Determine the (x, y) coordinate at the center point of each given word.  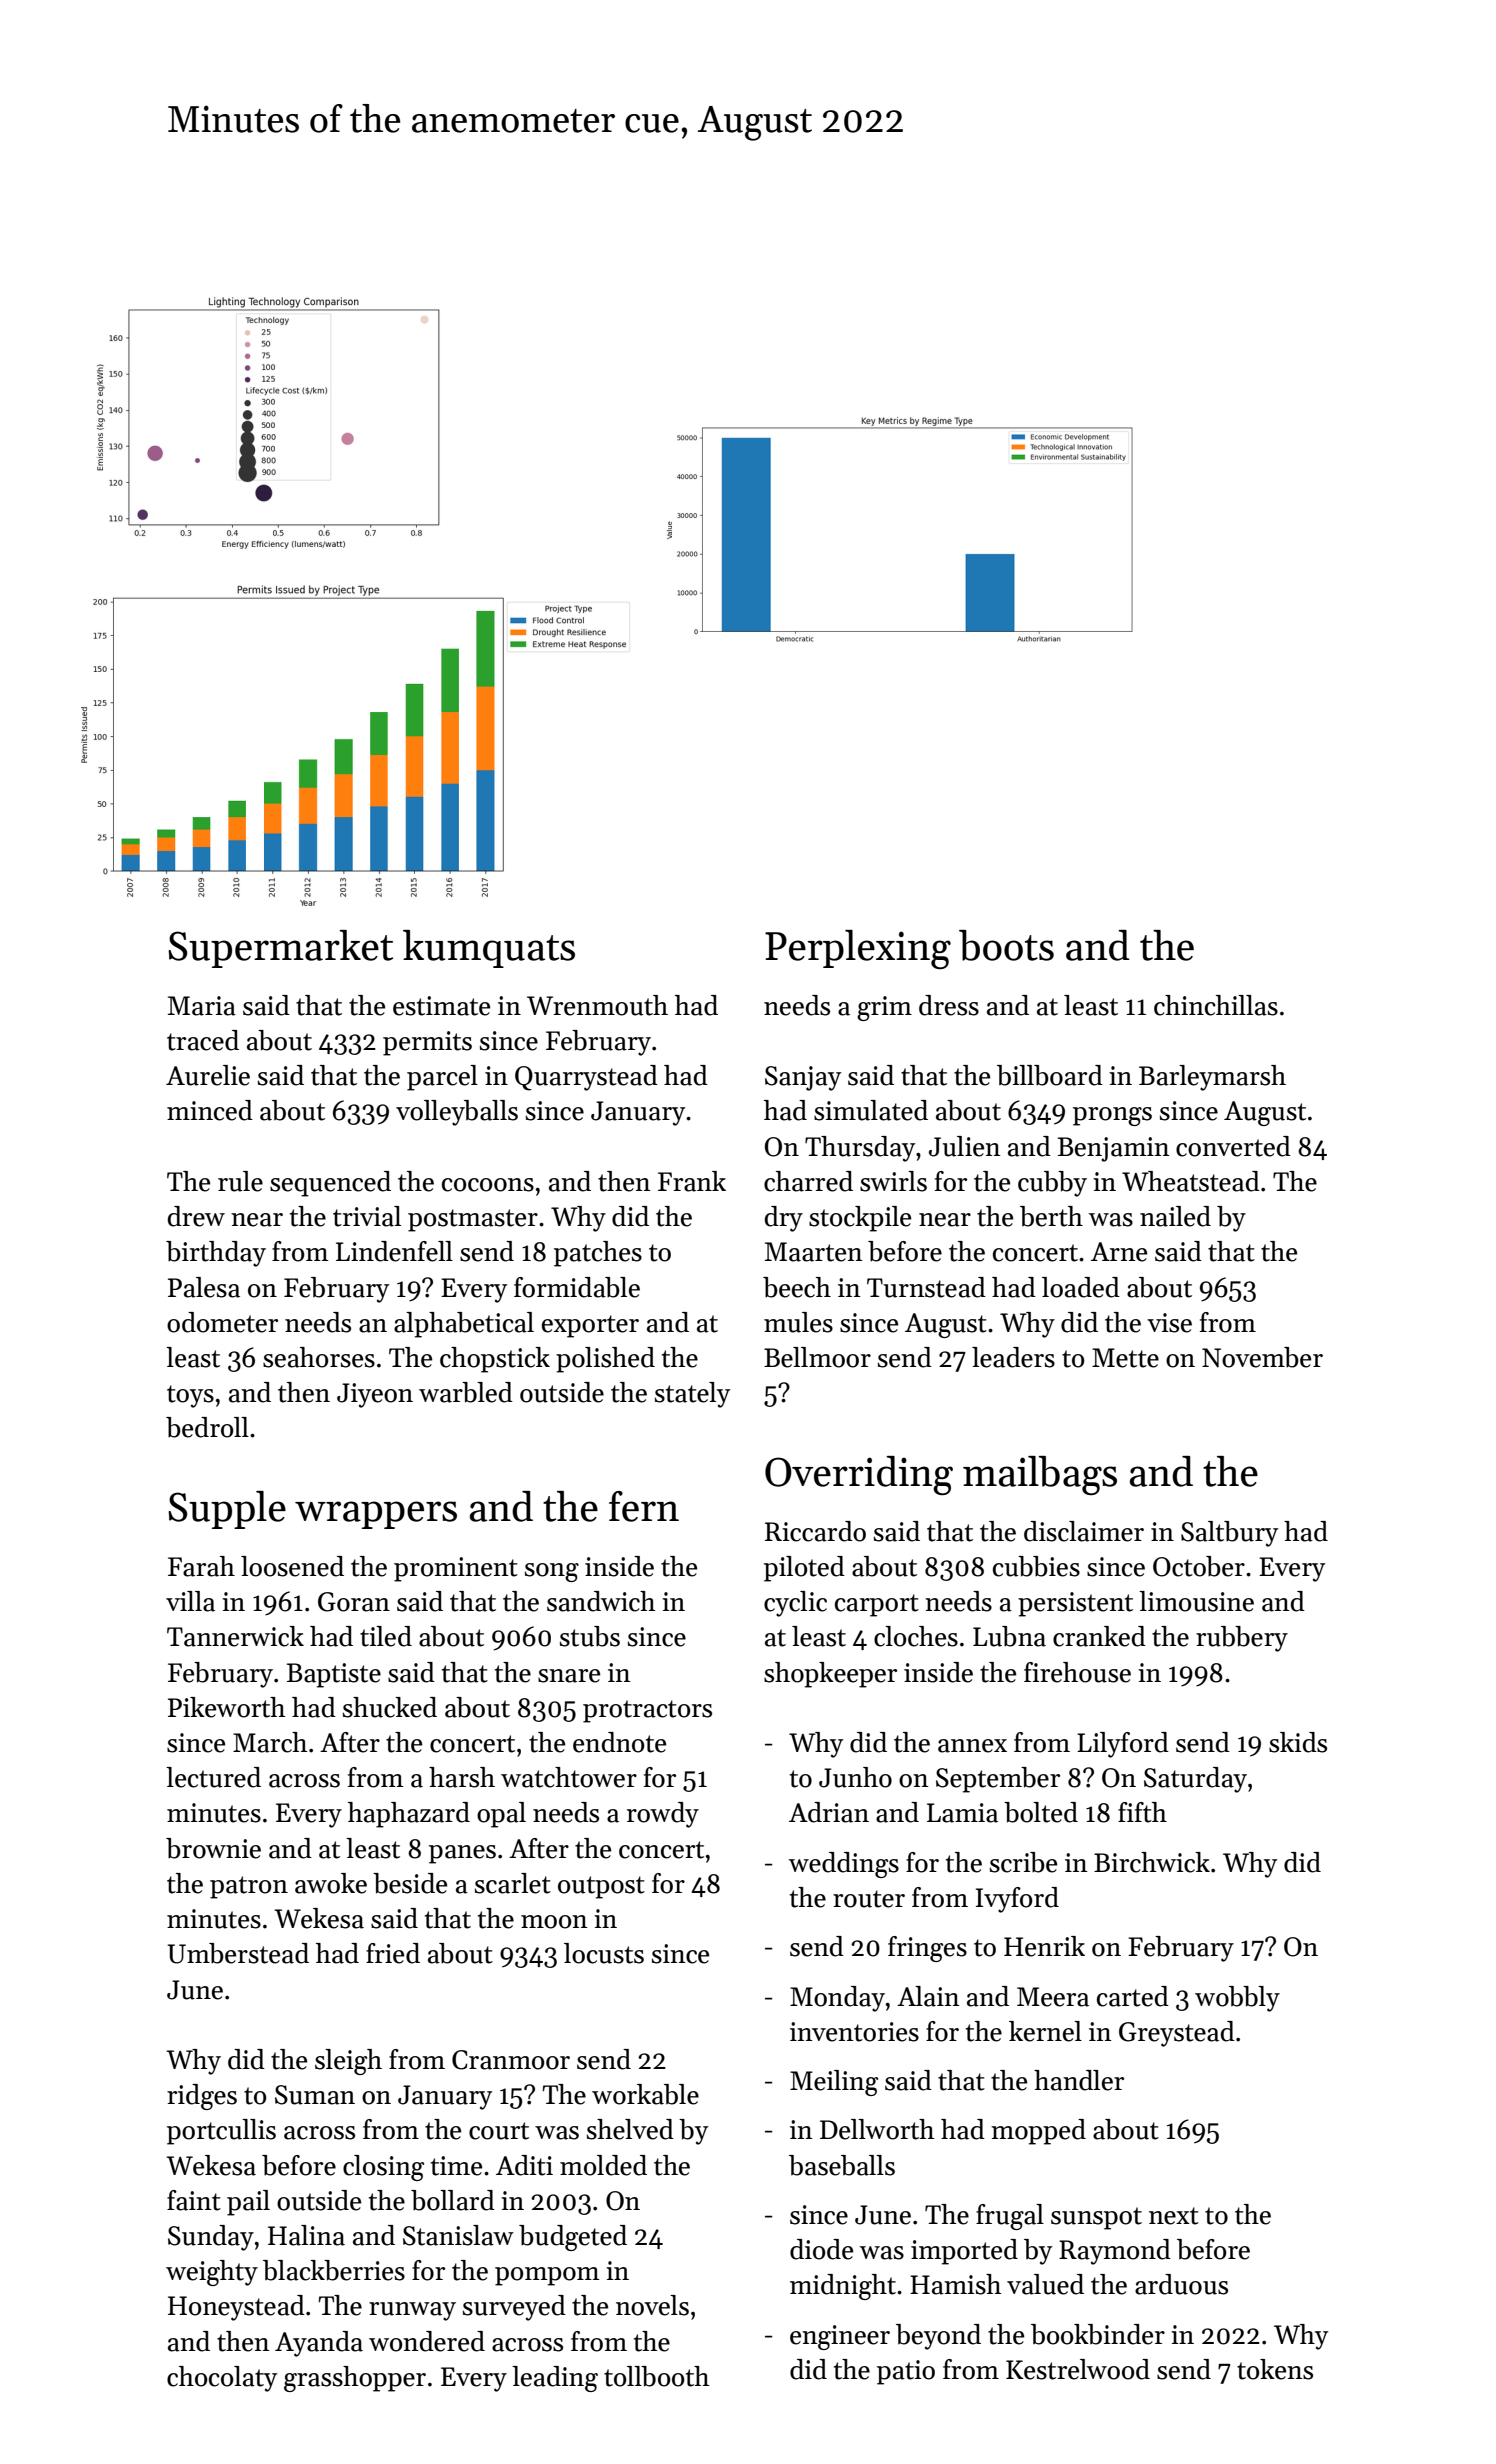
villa (190, 1601)
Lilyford (1123, 1745)
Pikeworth (226, 1707)
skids (1298, 1742)
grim (884, 1008)
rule (240, 1181)
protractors (647, 1711)
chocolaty (222, 2379)
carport (877, 1605)
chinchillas (1216, 1005)
